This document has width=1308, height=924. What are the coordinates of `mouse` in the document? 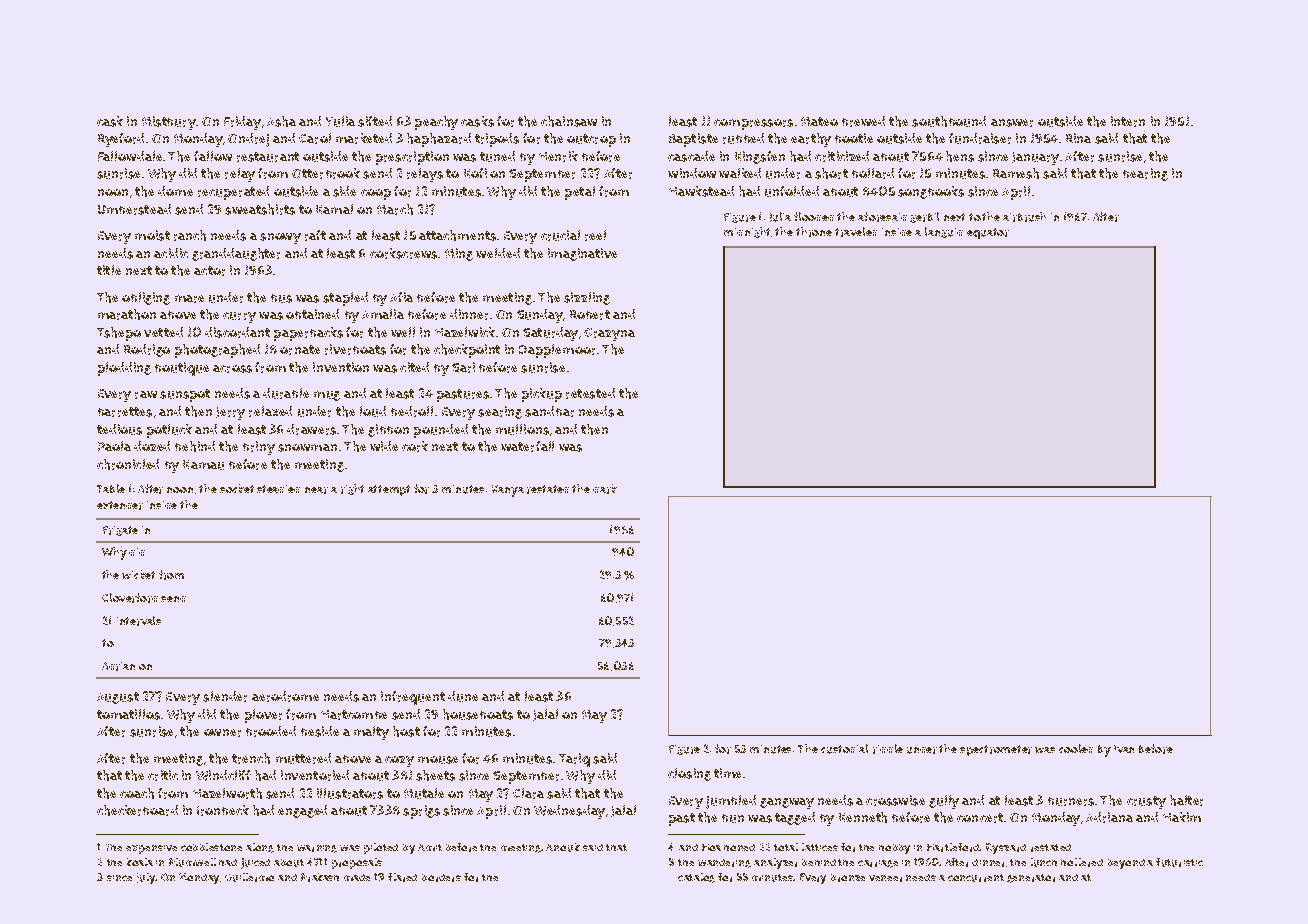 It's located at (438, 760).
